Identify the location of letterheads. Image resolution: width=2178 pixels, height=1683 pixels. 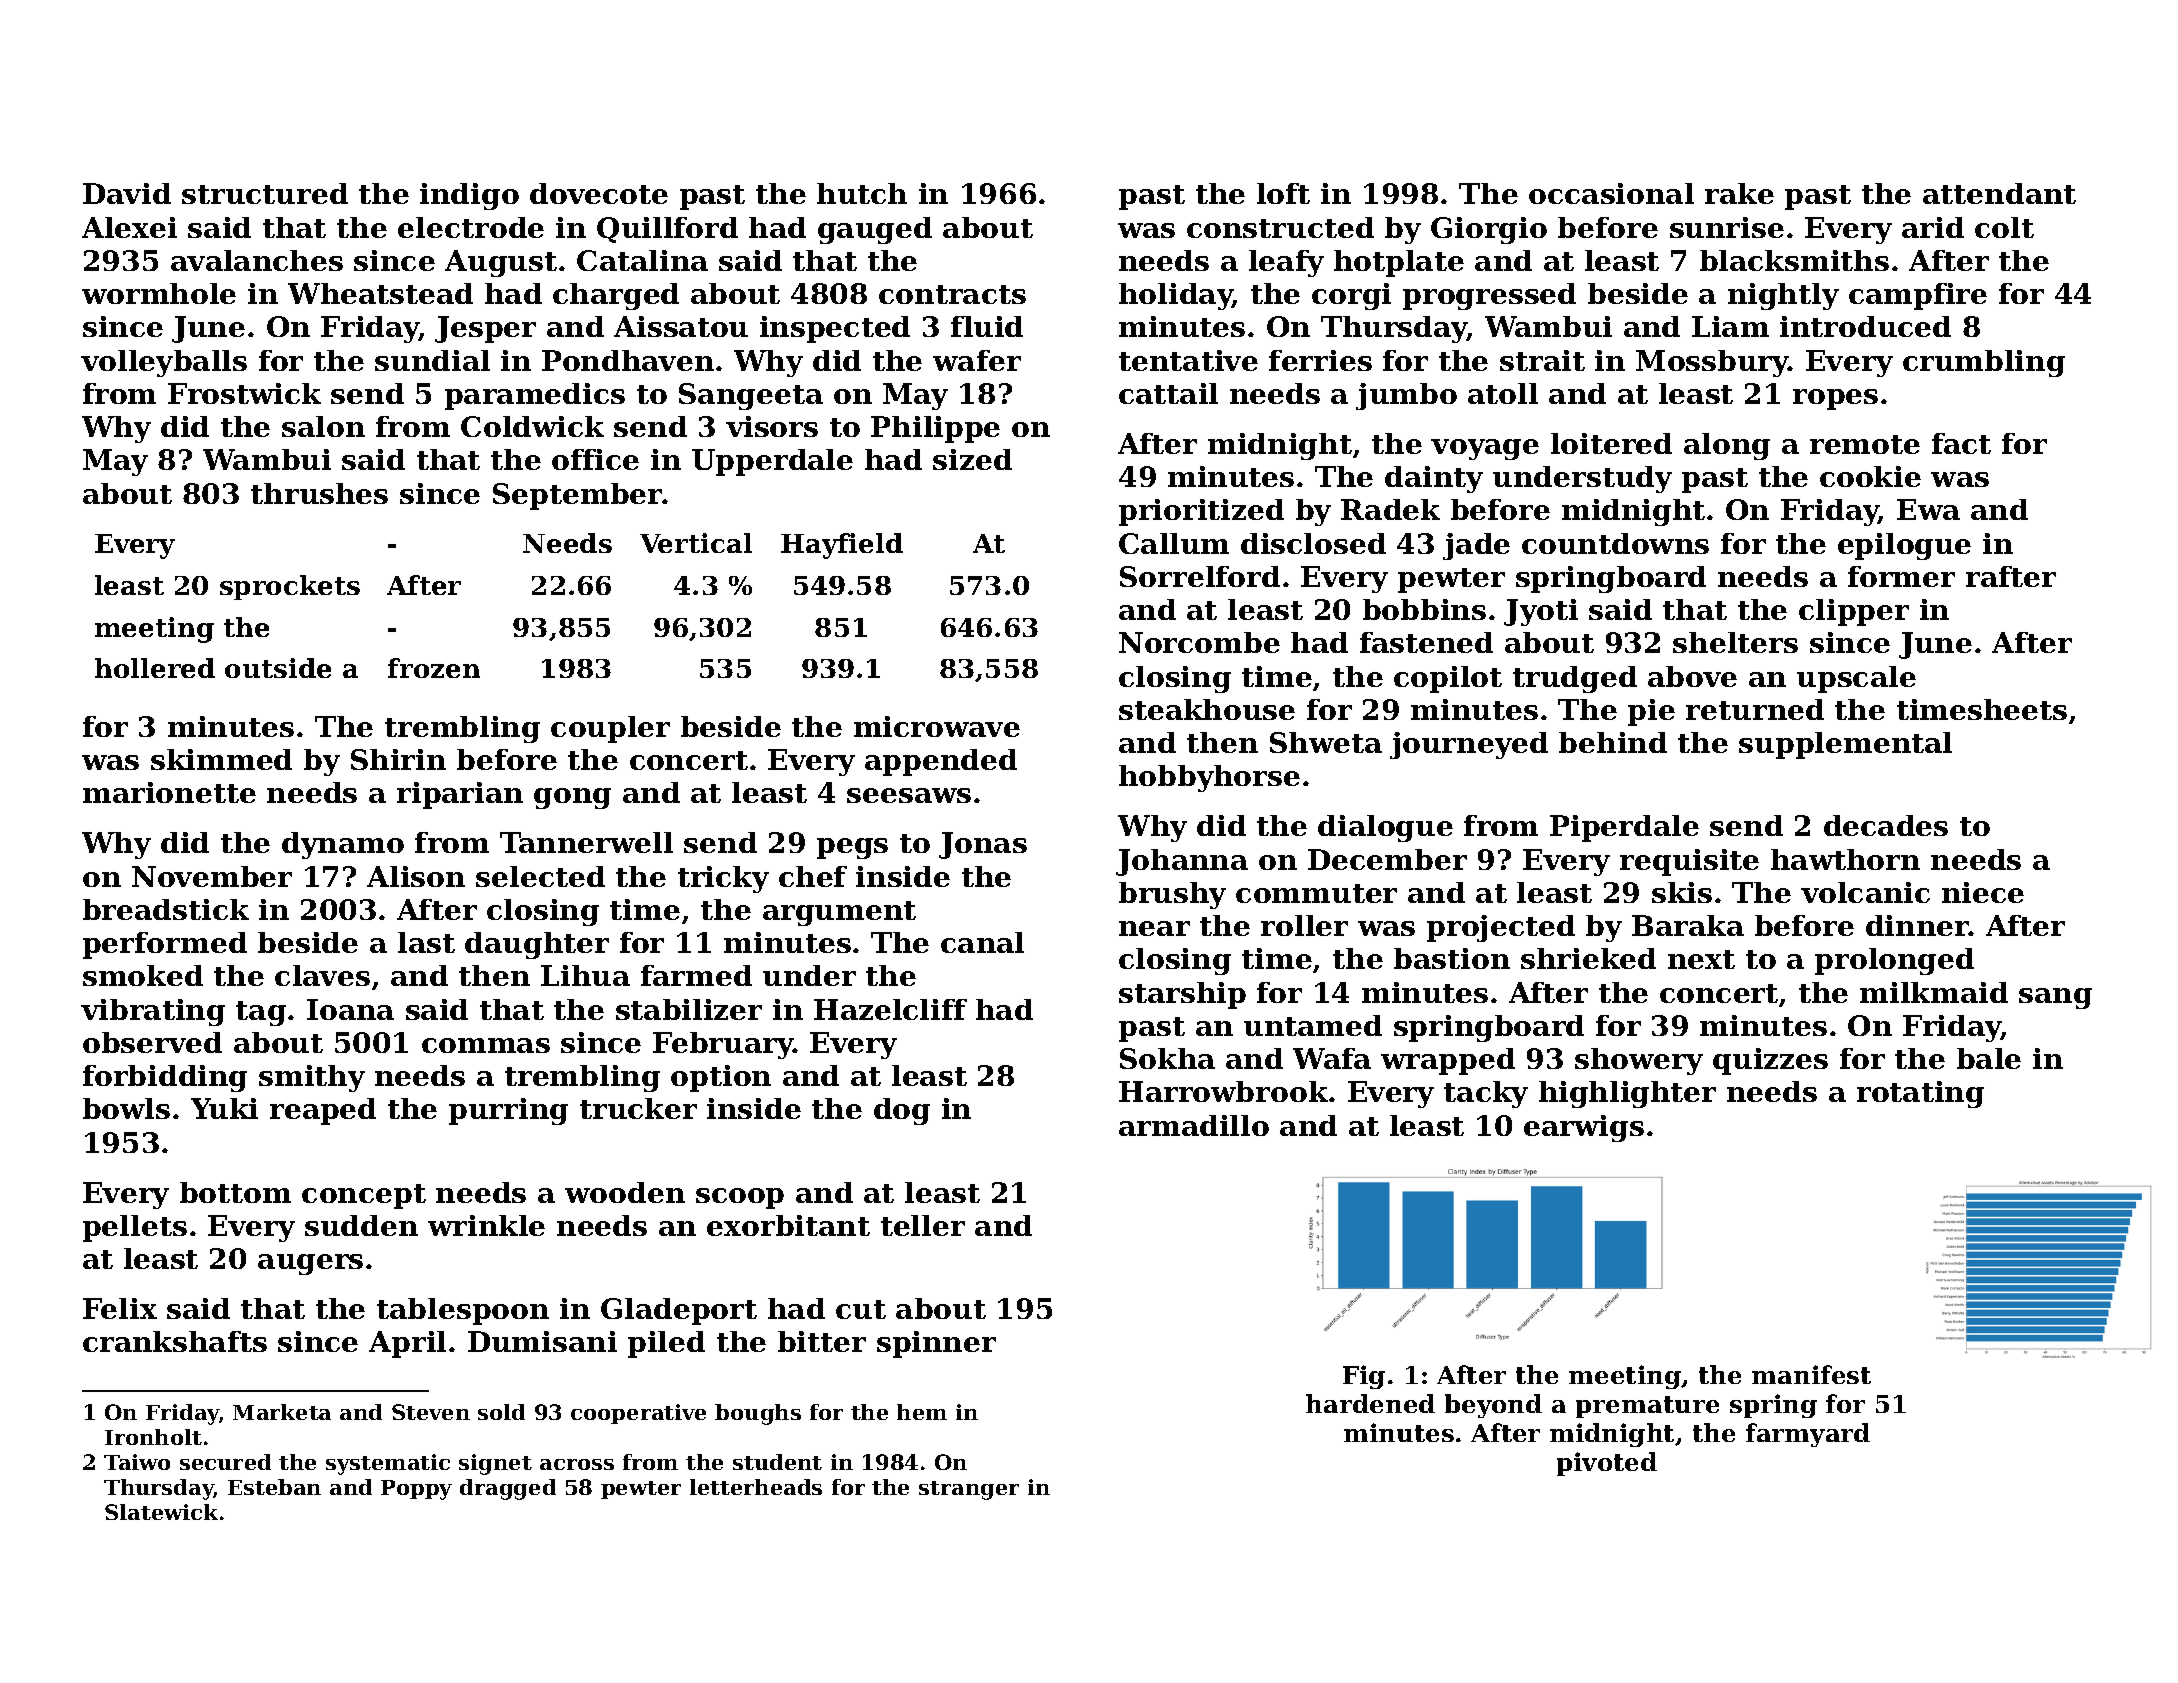
(756, 1487).
